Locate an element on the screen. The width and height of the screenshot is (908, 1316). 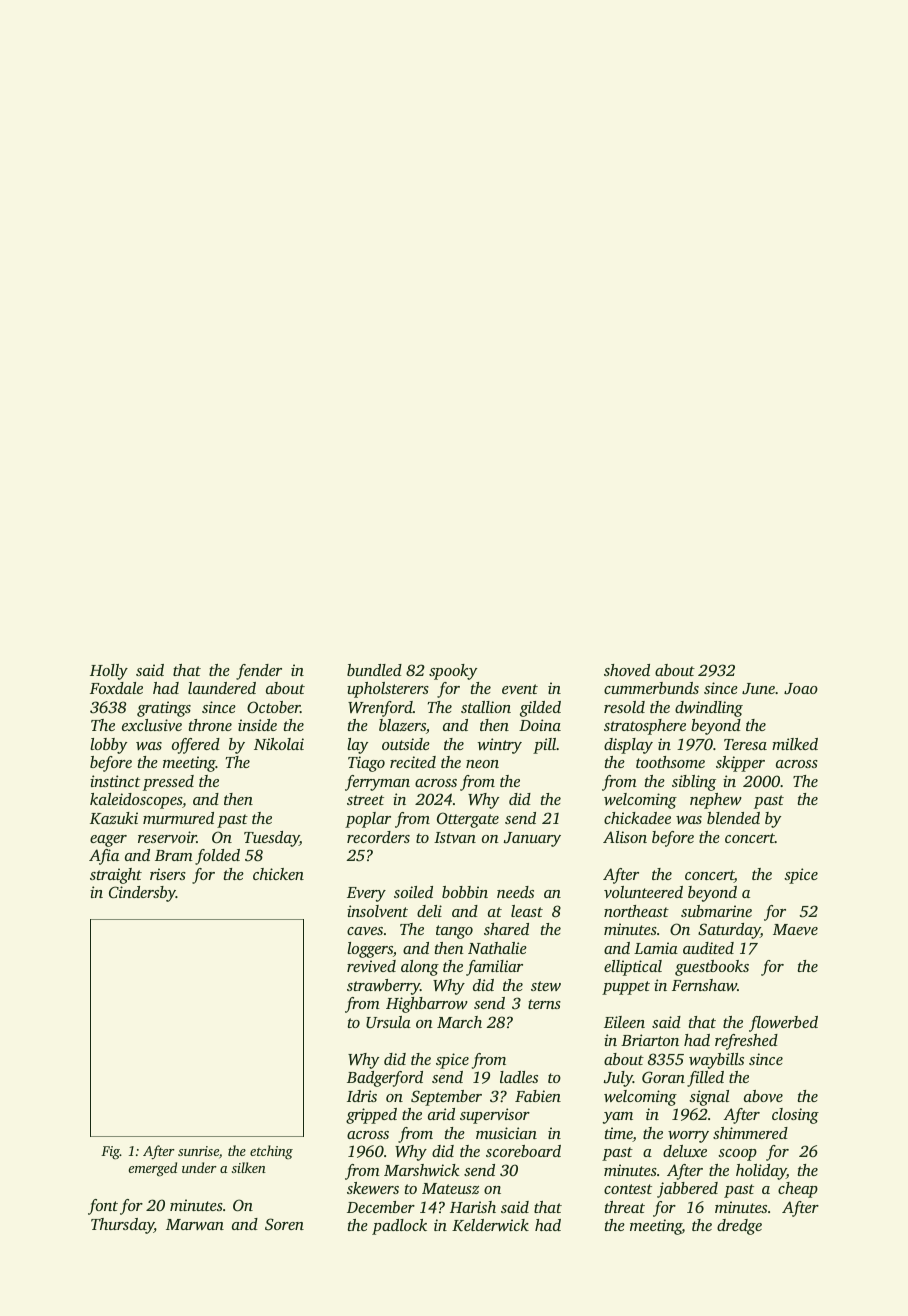
spooky is located at coordinates (453, 672).
